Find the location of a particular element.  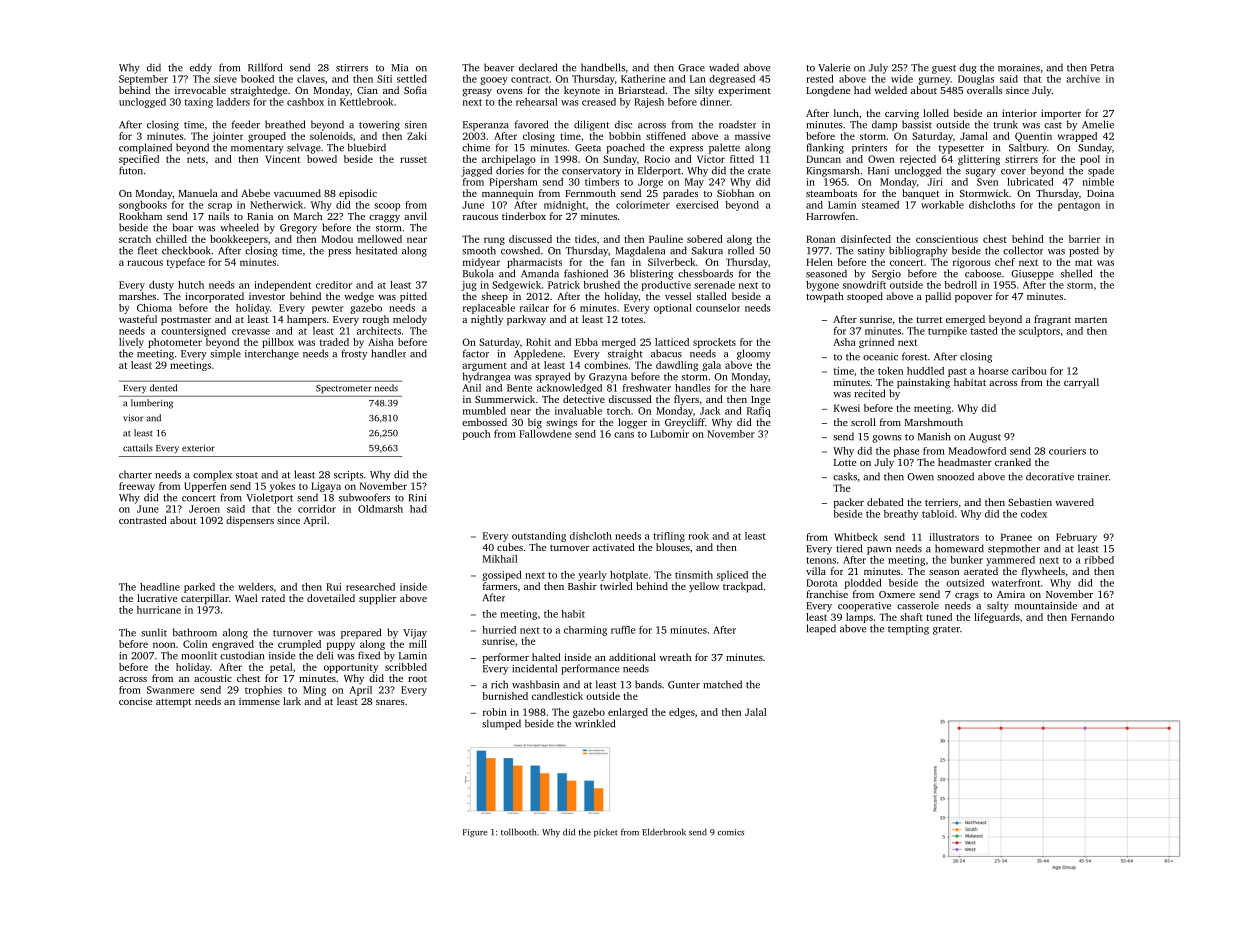

Magdalena is located at coordinates (640, 251).
